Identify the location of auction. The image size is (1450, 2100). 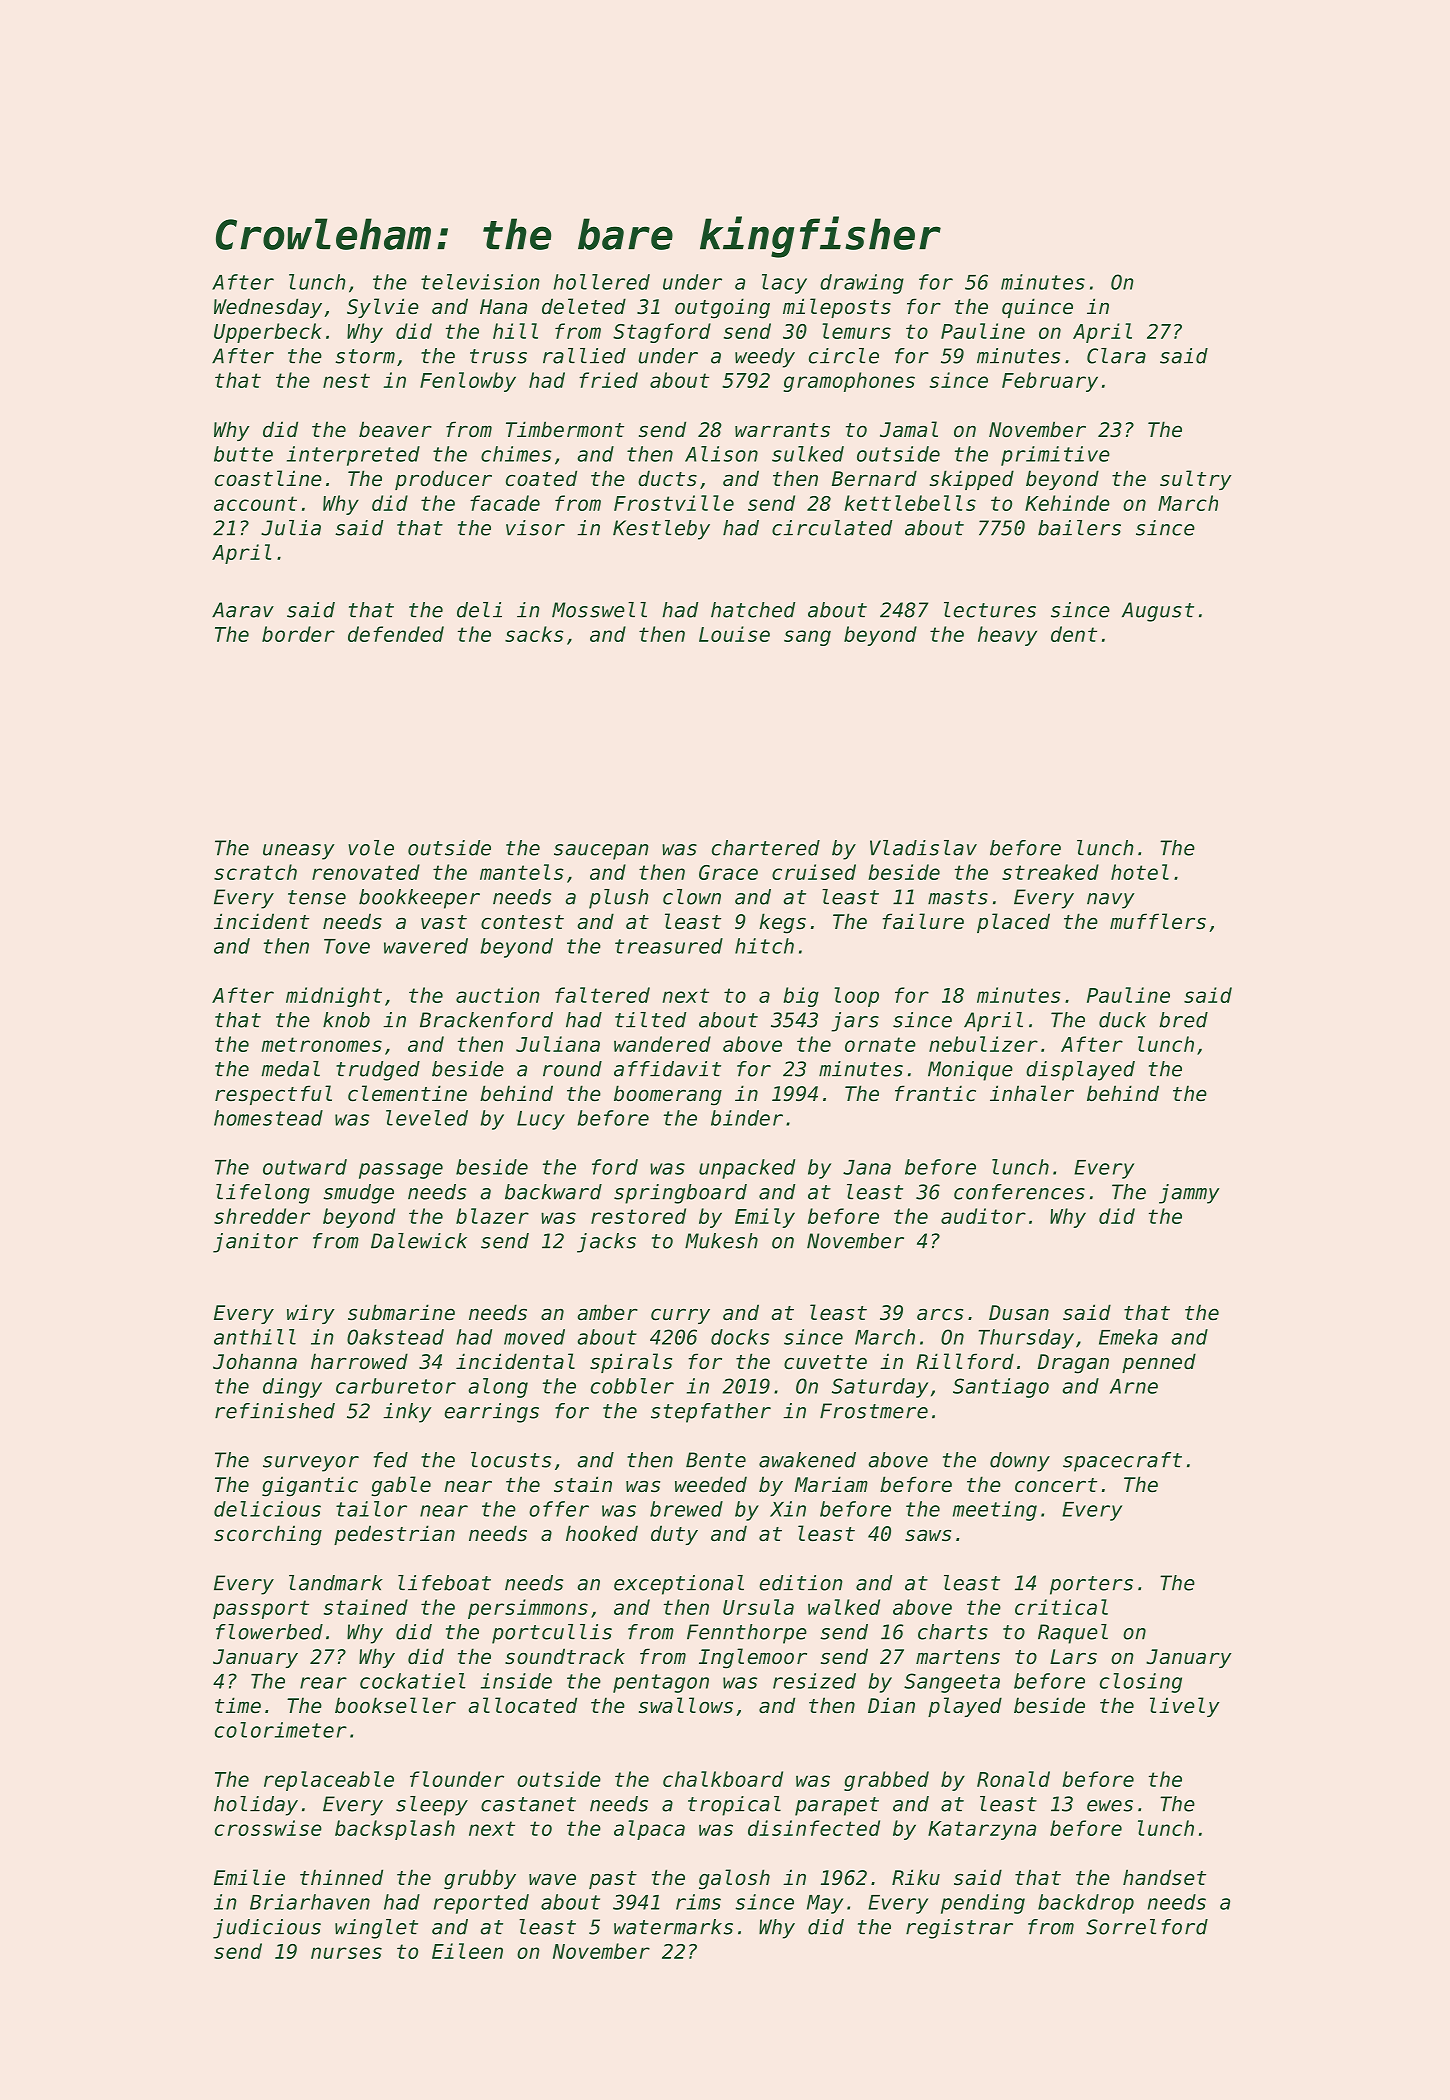
(498, 995).
